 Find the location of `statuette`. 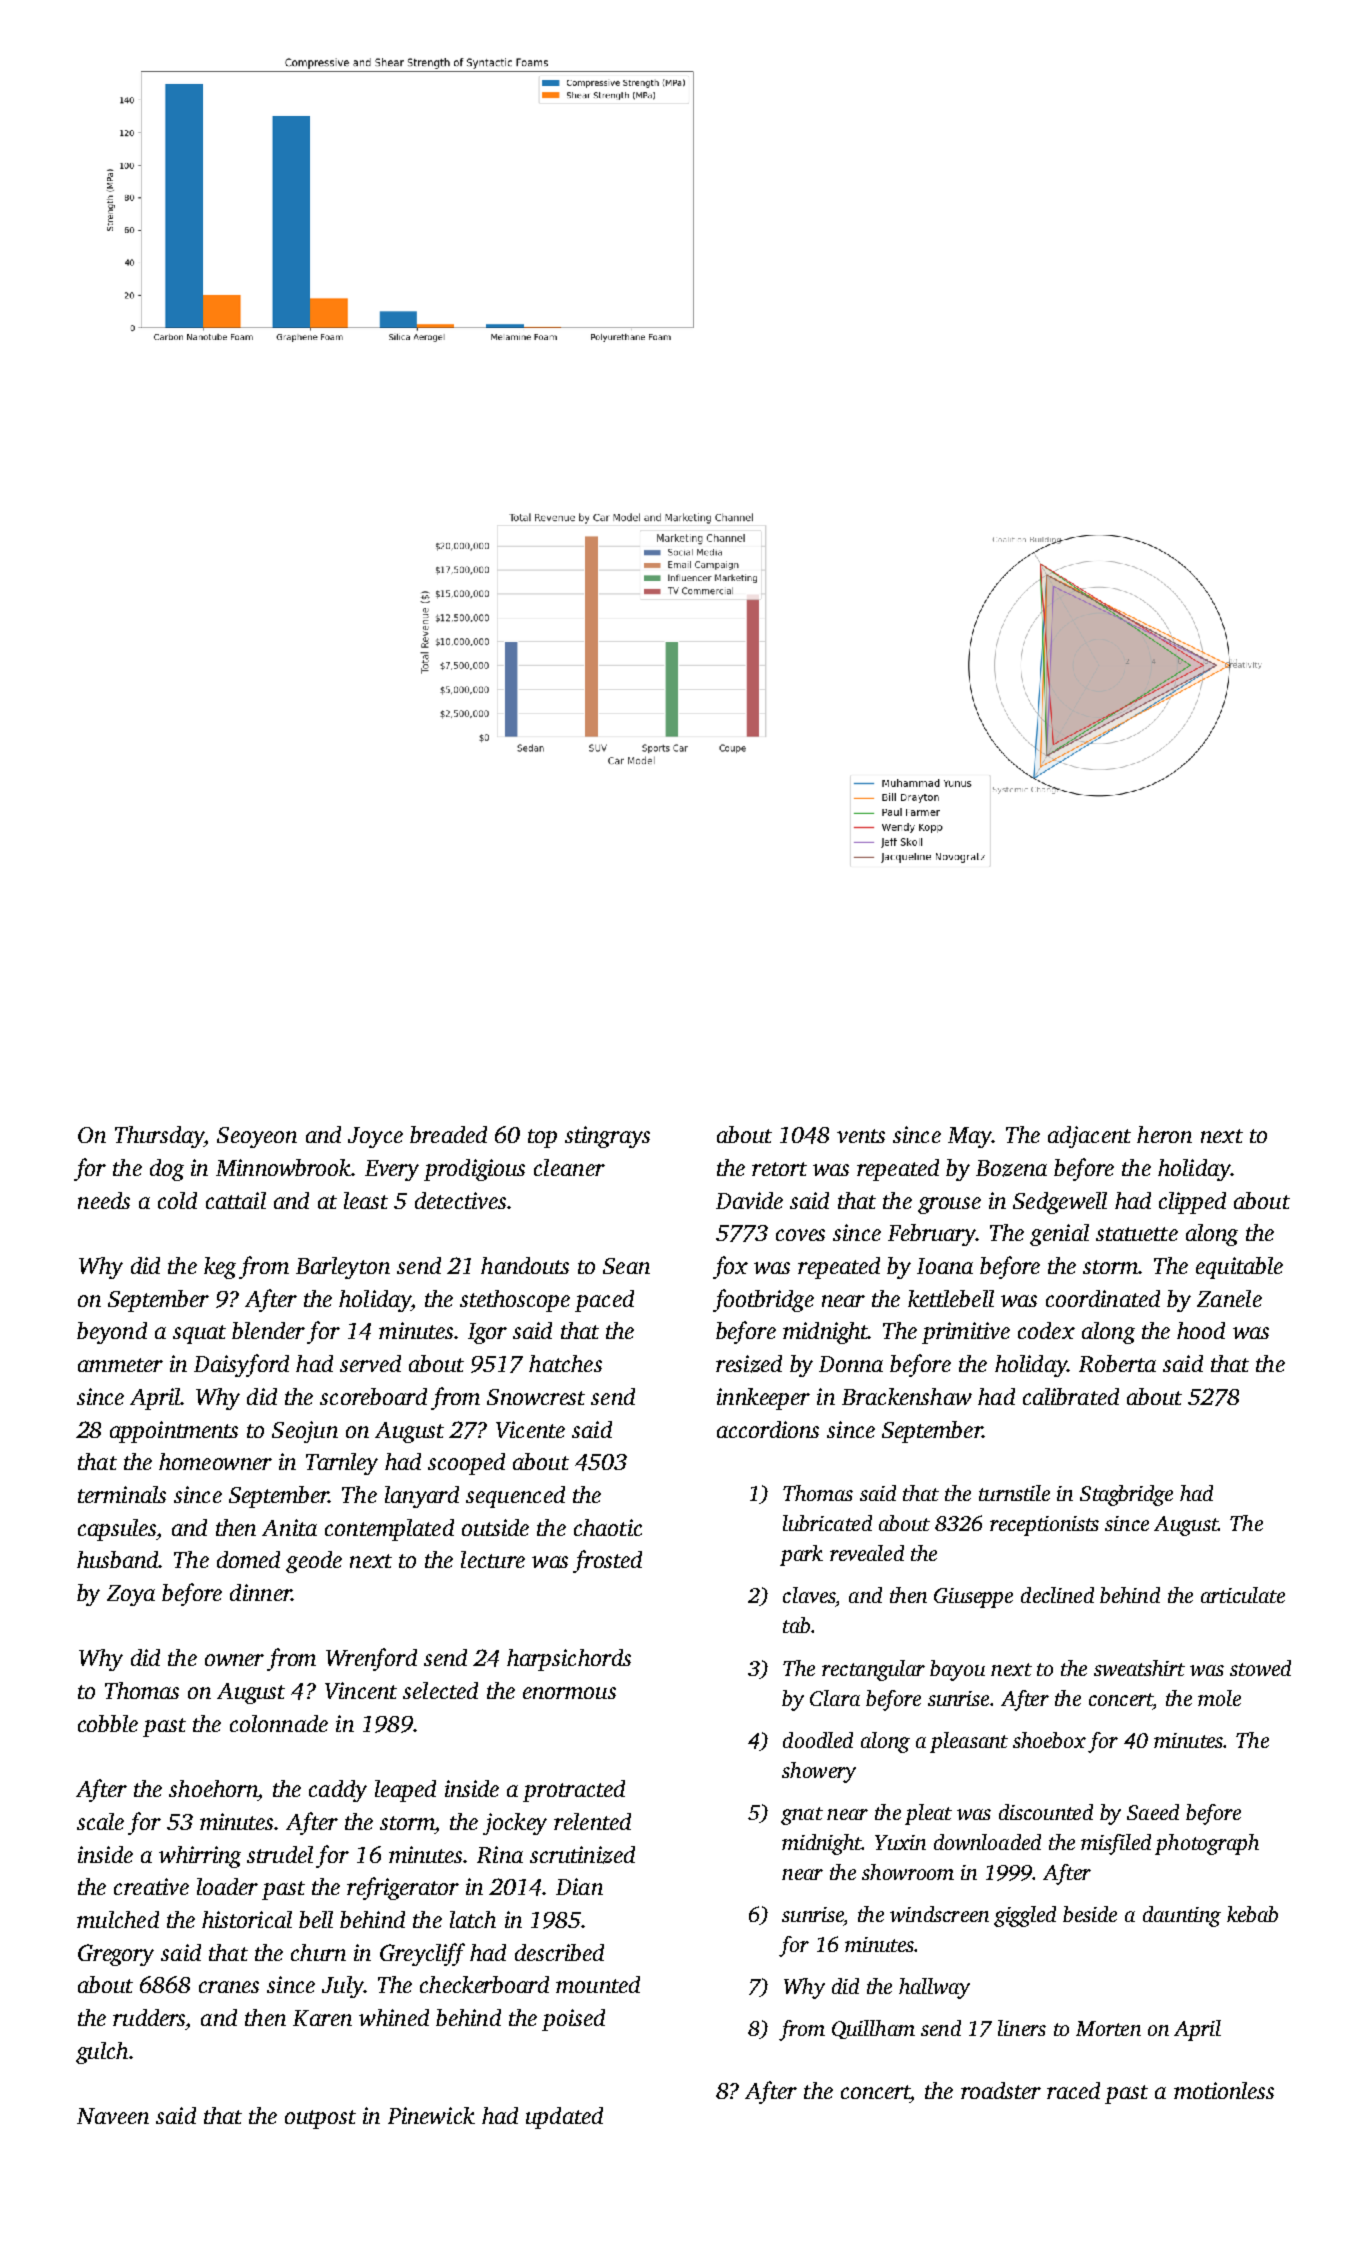

statuette is located at coordinates (1137, 1234).
